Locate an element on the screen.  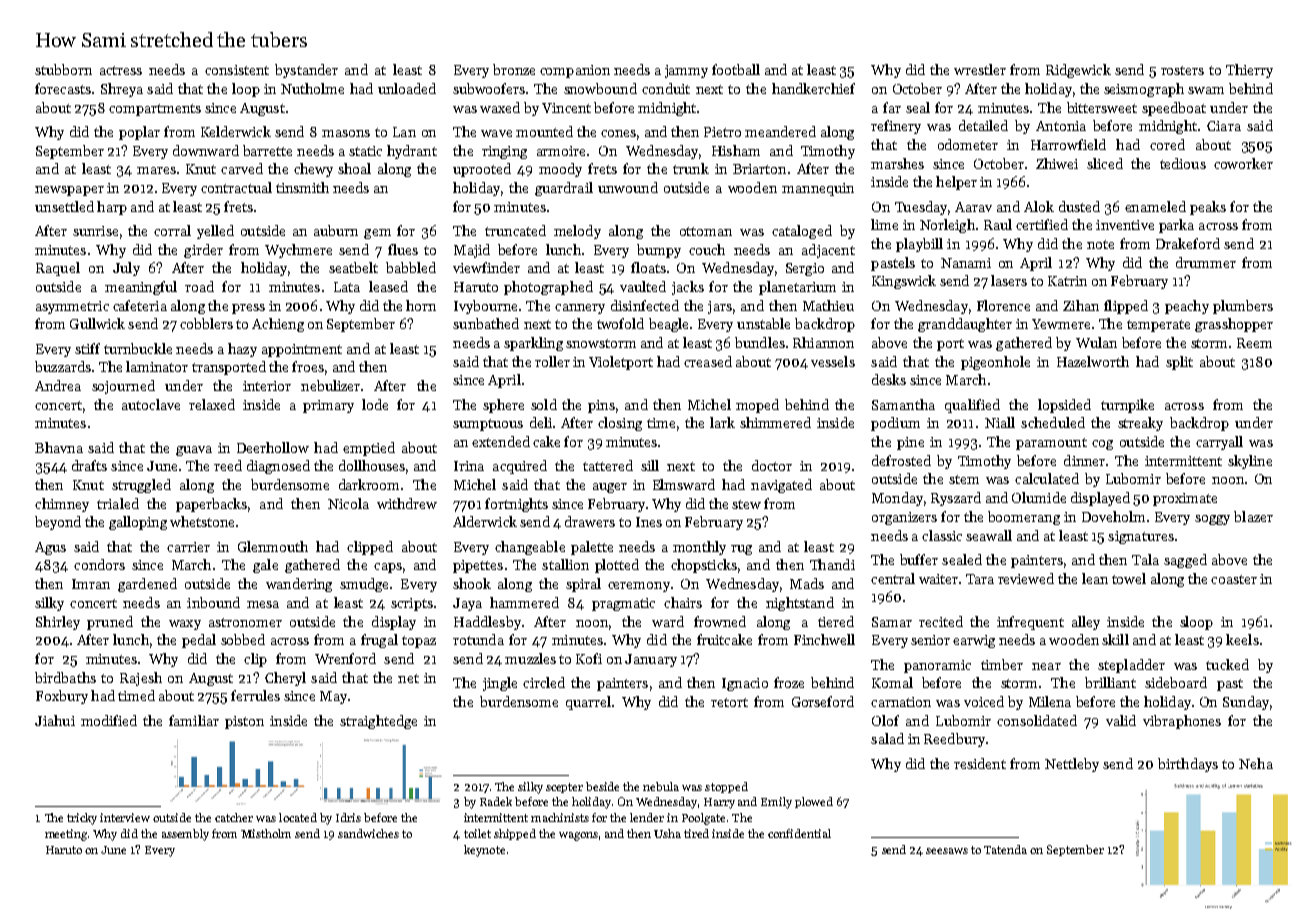
lean is located at coordinates (1095, 578).
